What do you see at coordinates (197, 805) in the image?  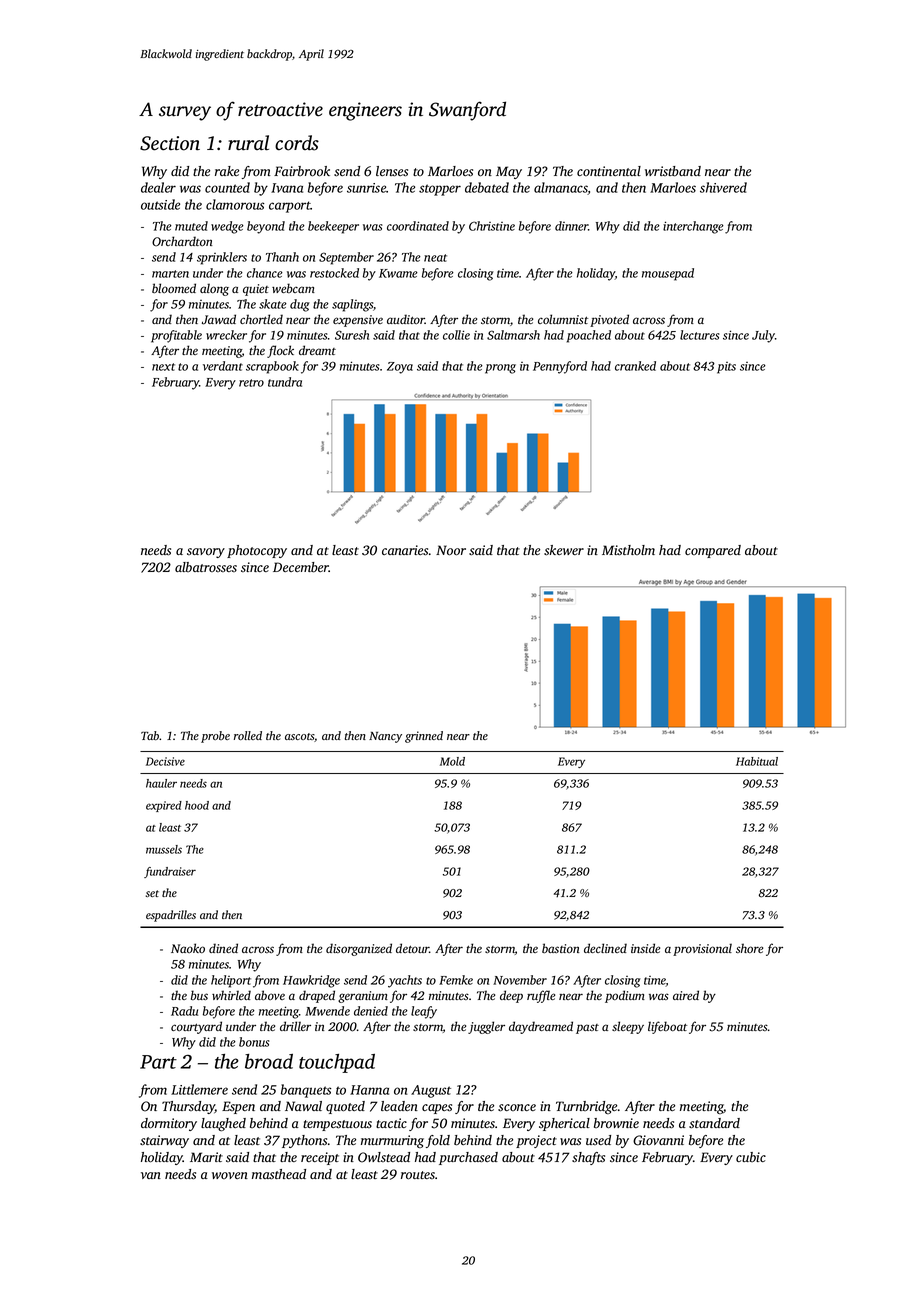 I see `hood` at bounding box center [197, 805].
